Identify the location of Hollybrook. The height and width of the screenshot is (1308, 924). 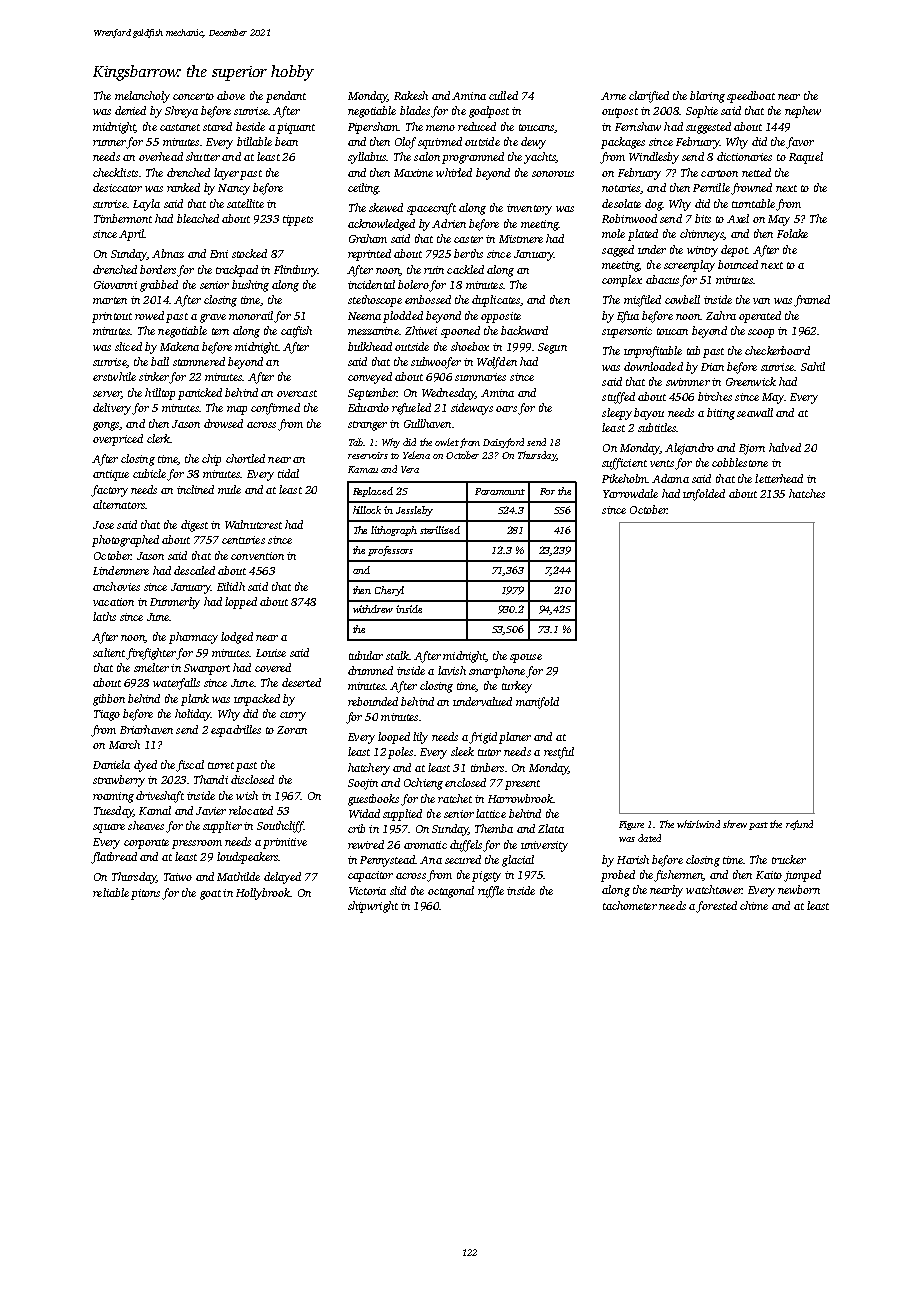
(263, 894).
